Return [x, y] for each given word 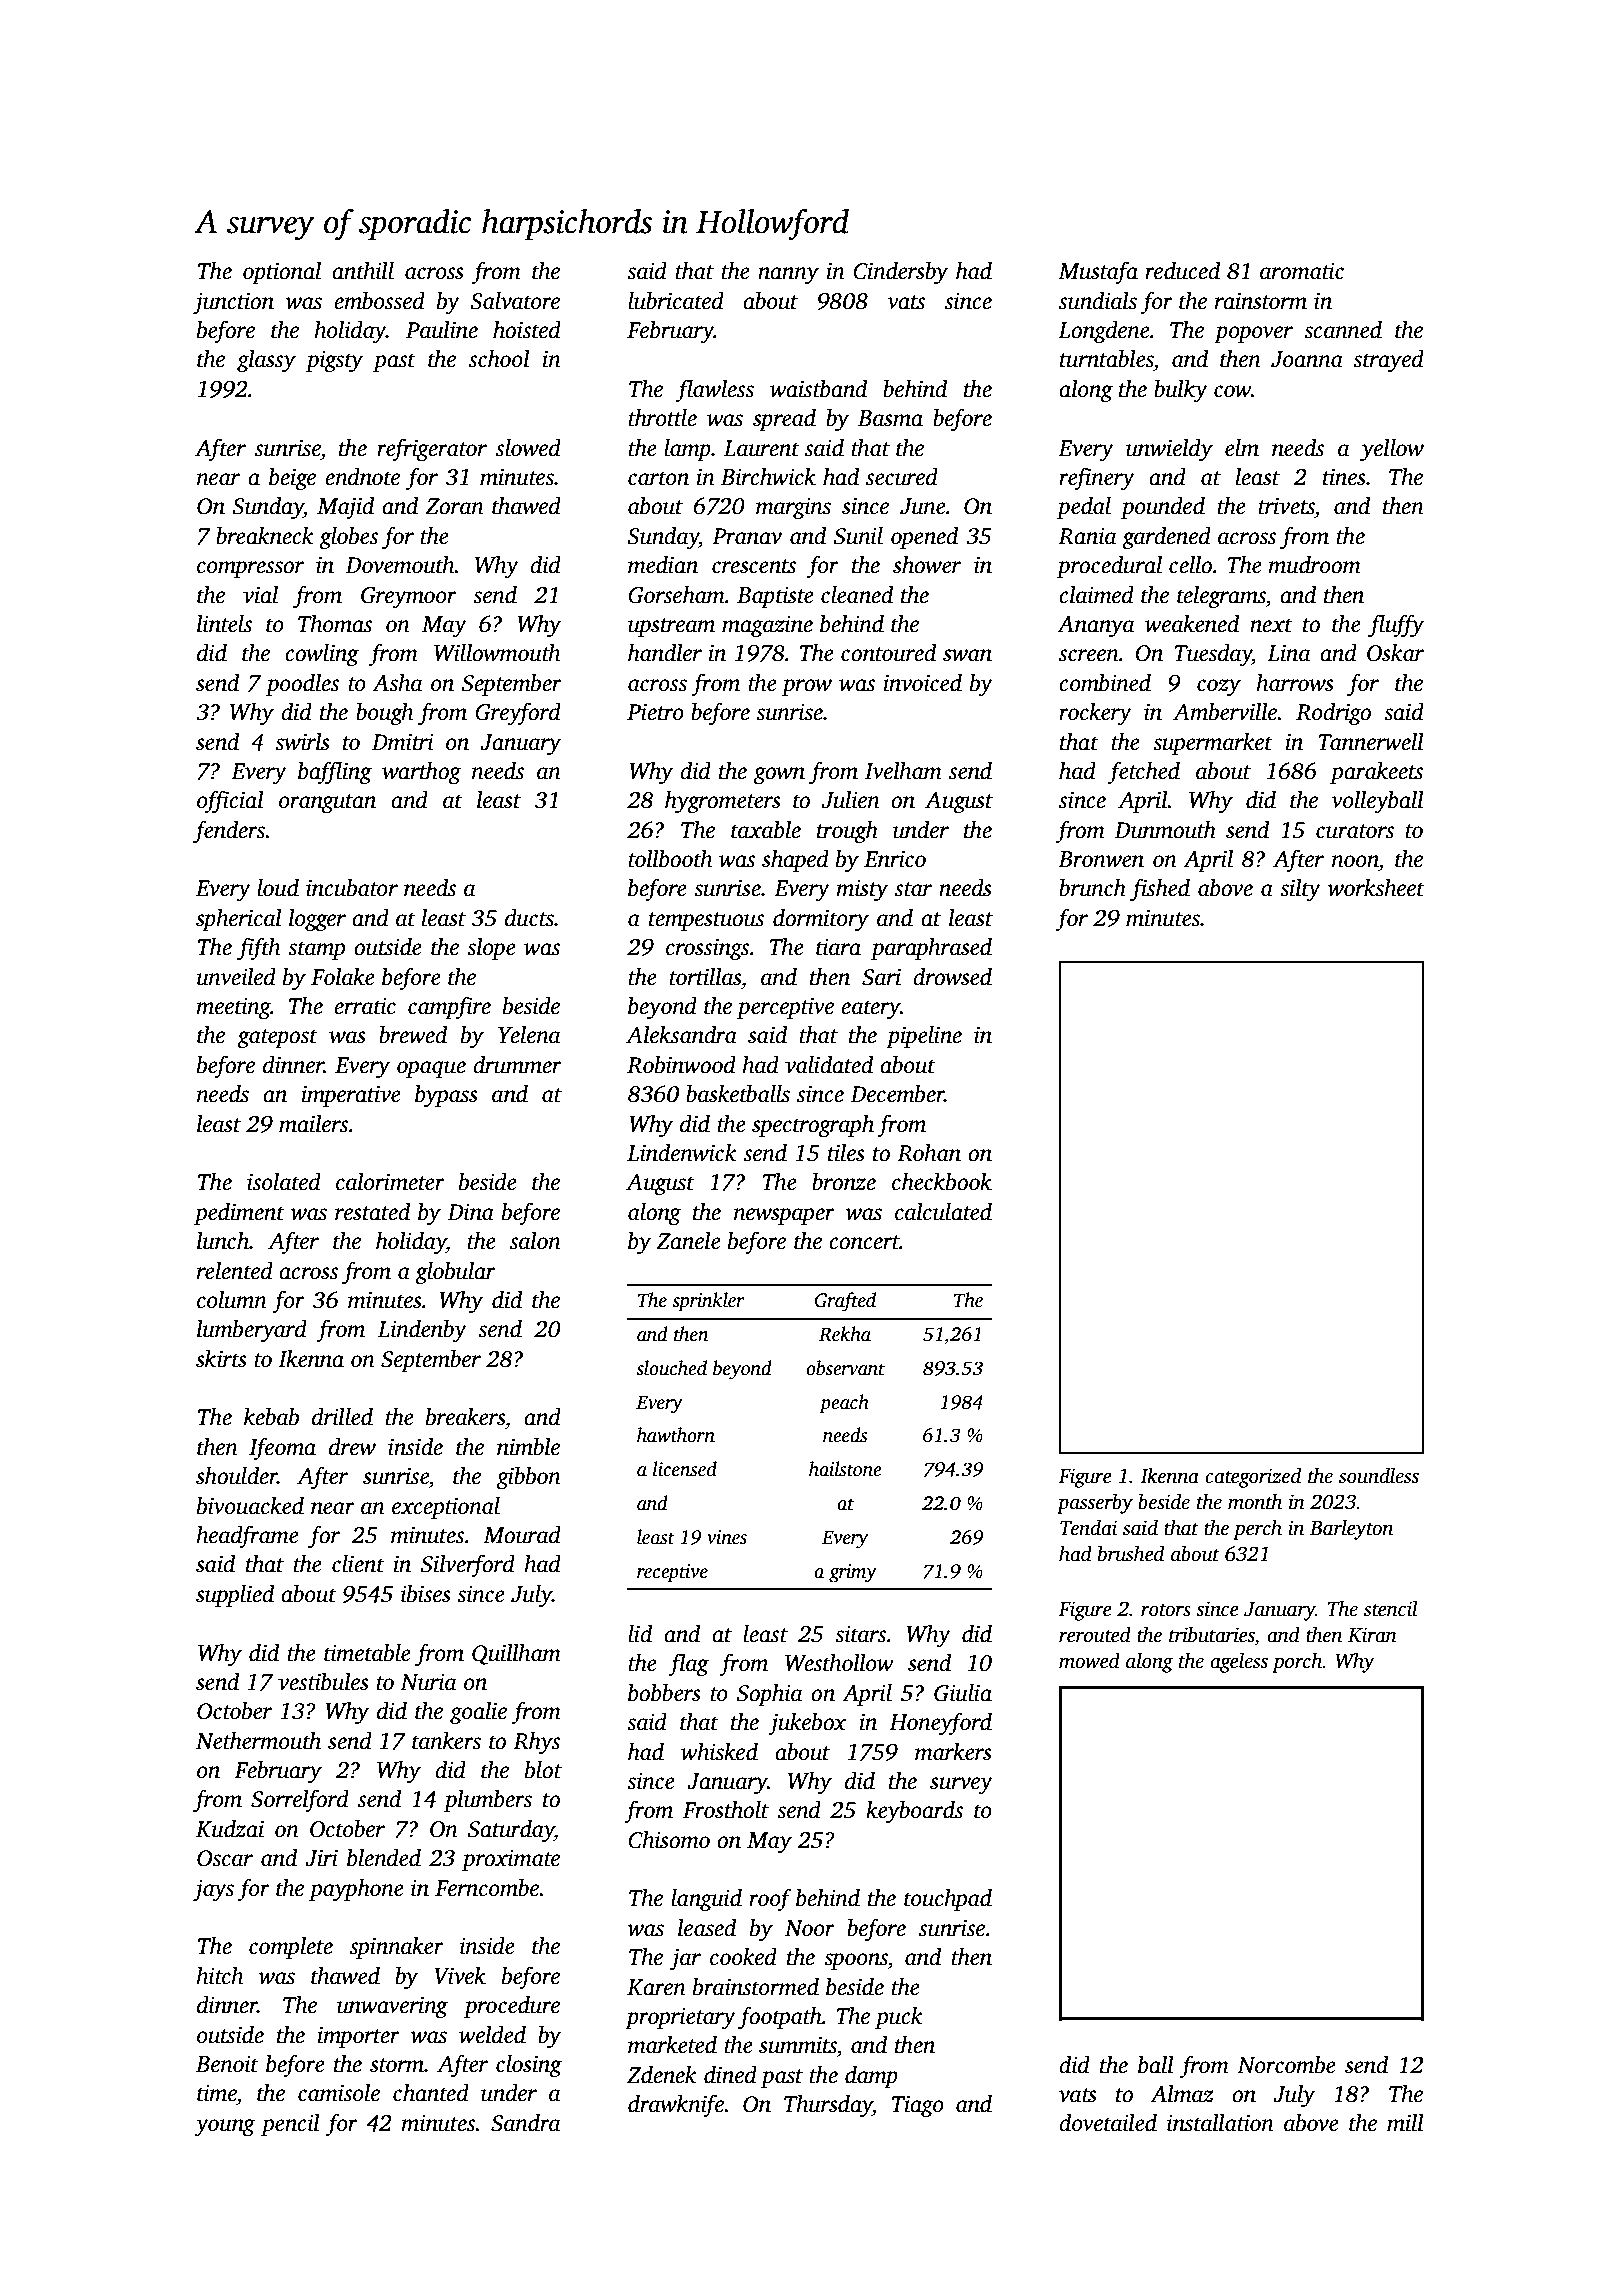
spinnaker [397, 1948]
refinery [1097, 478]
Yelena [529, 1035]
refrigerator [432, 450]
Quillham [516, 1654]
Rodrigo [1333, 714]
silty [1300, 890]
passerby [1095, 1503]
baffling [335, 772]
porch [1297, 1663]
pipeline [924, 1037]
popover [1253, 334]
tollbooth [670, 859]
